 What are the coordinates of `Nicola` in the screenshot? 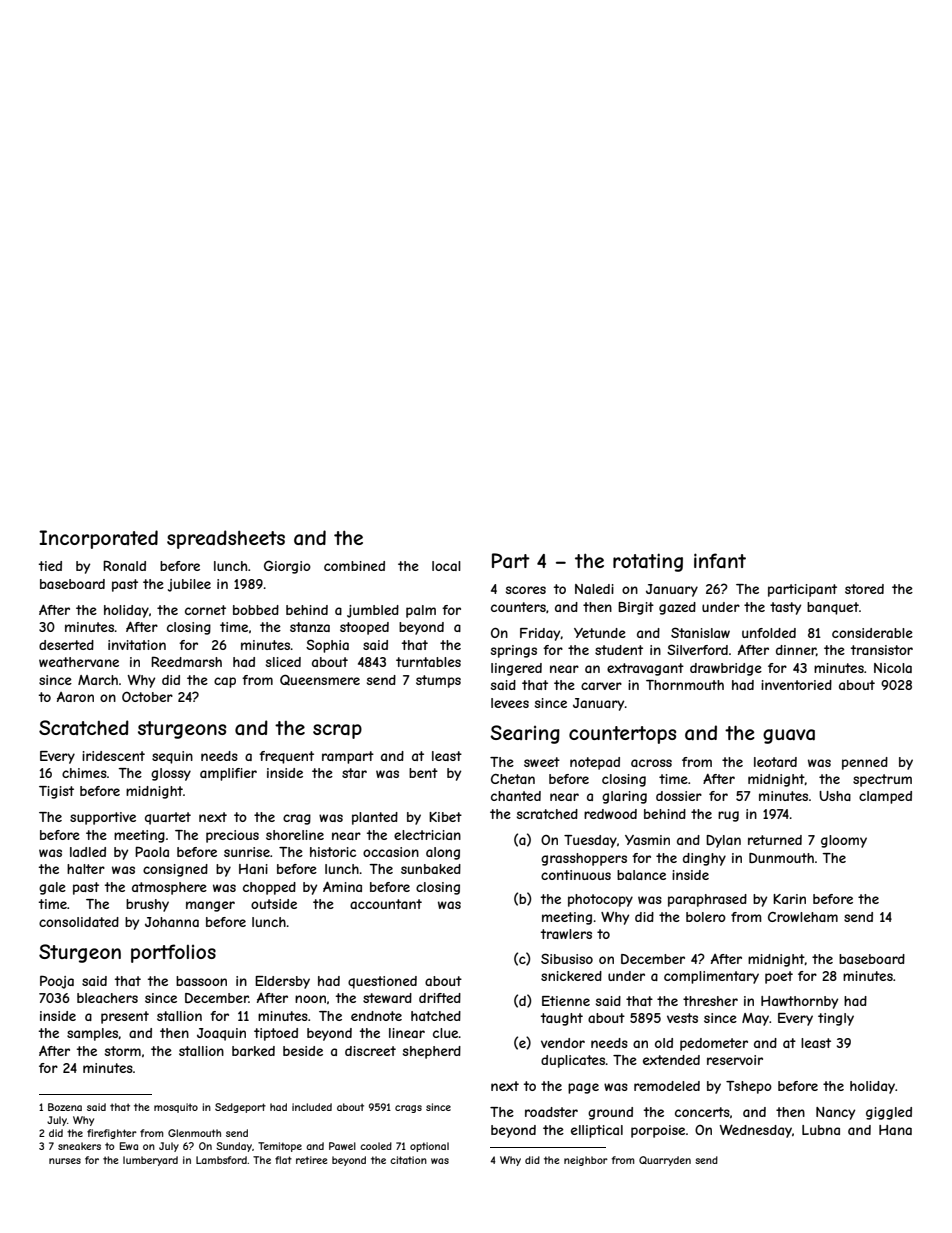 It's located at (893, 668).
